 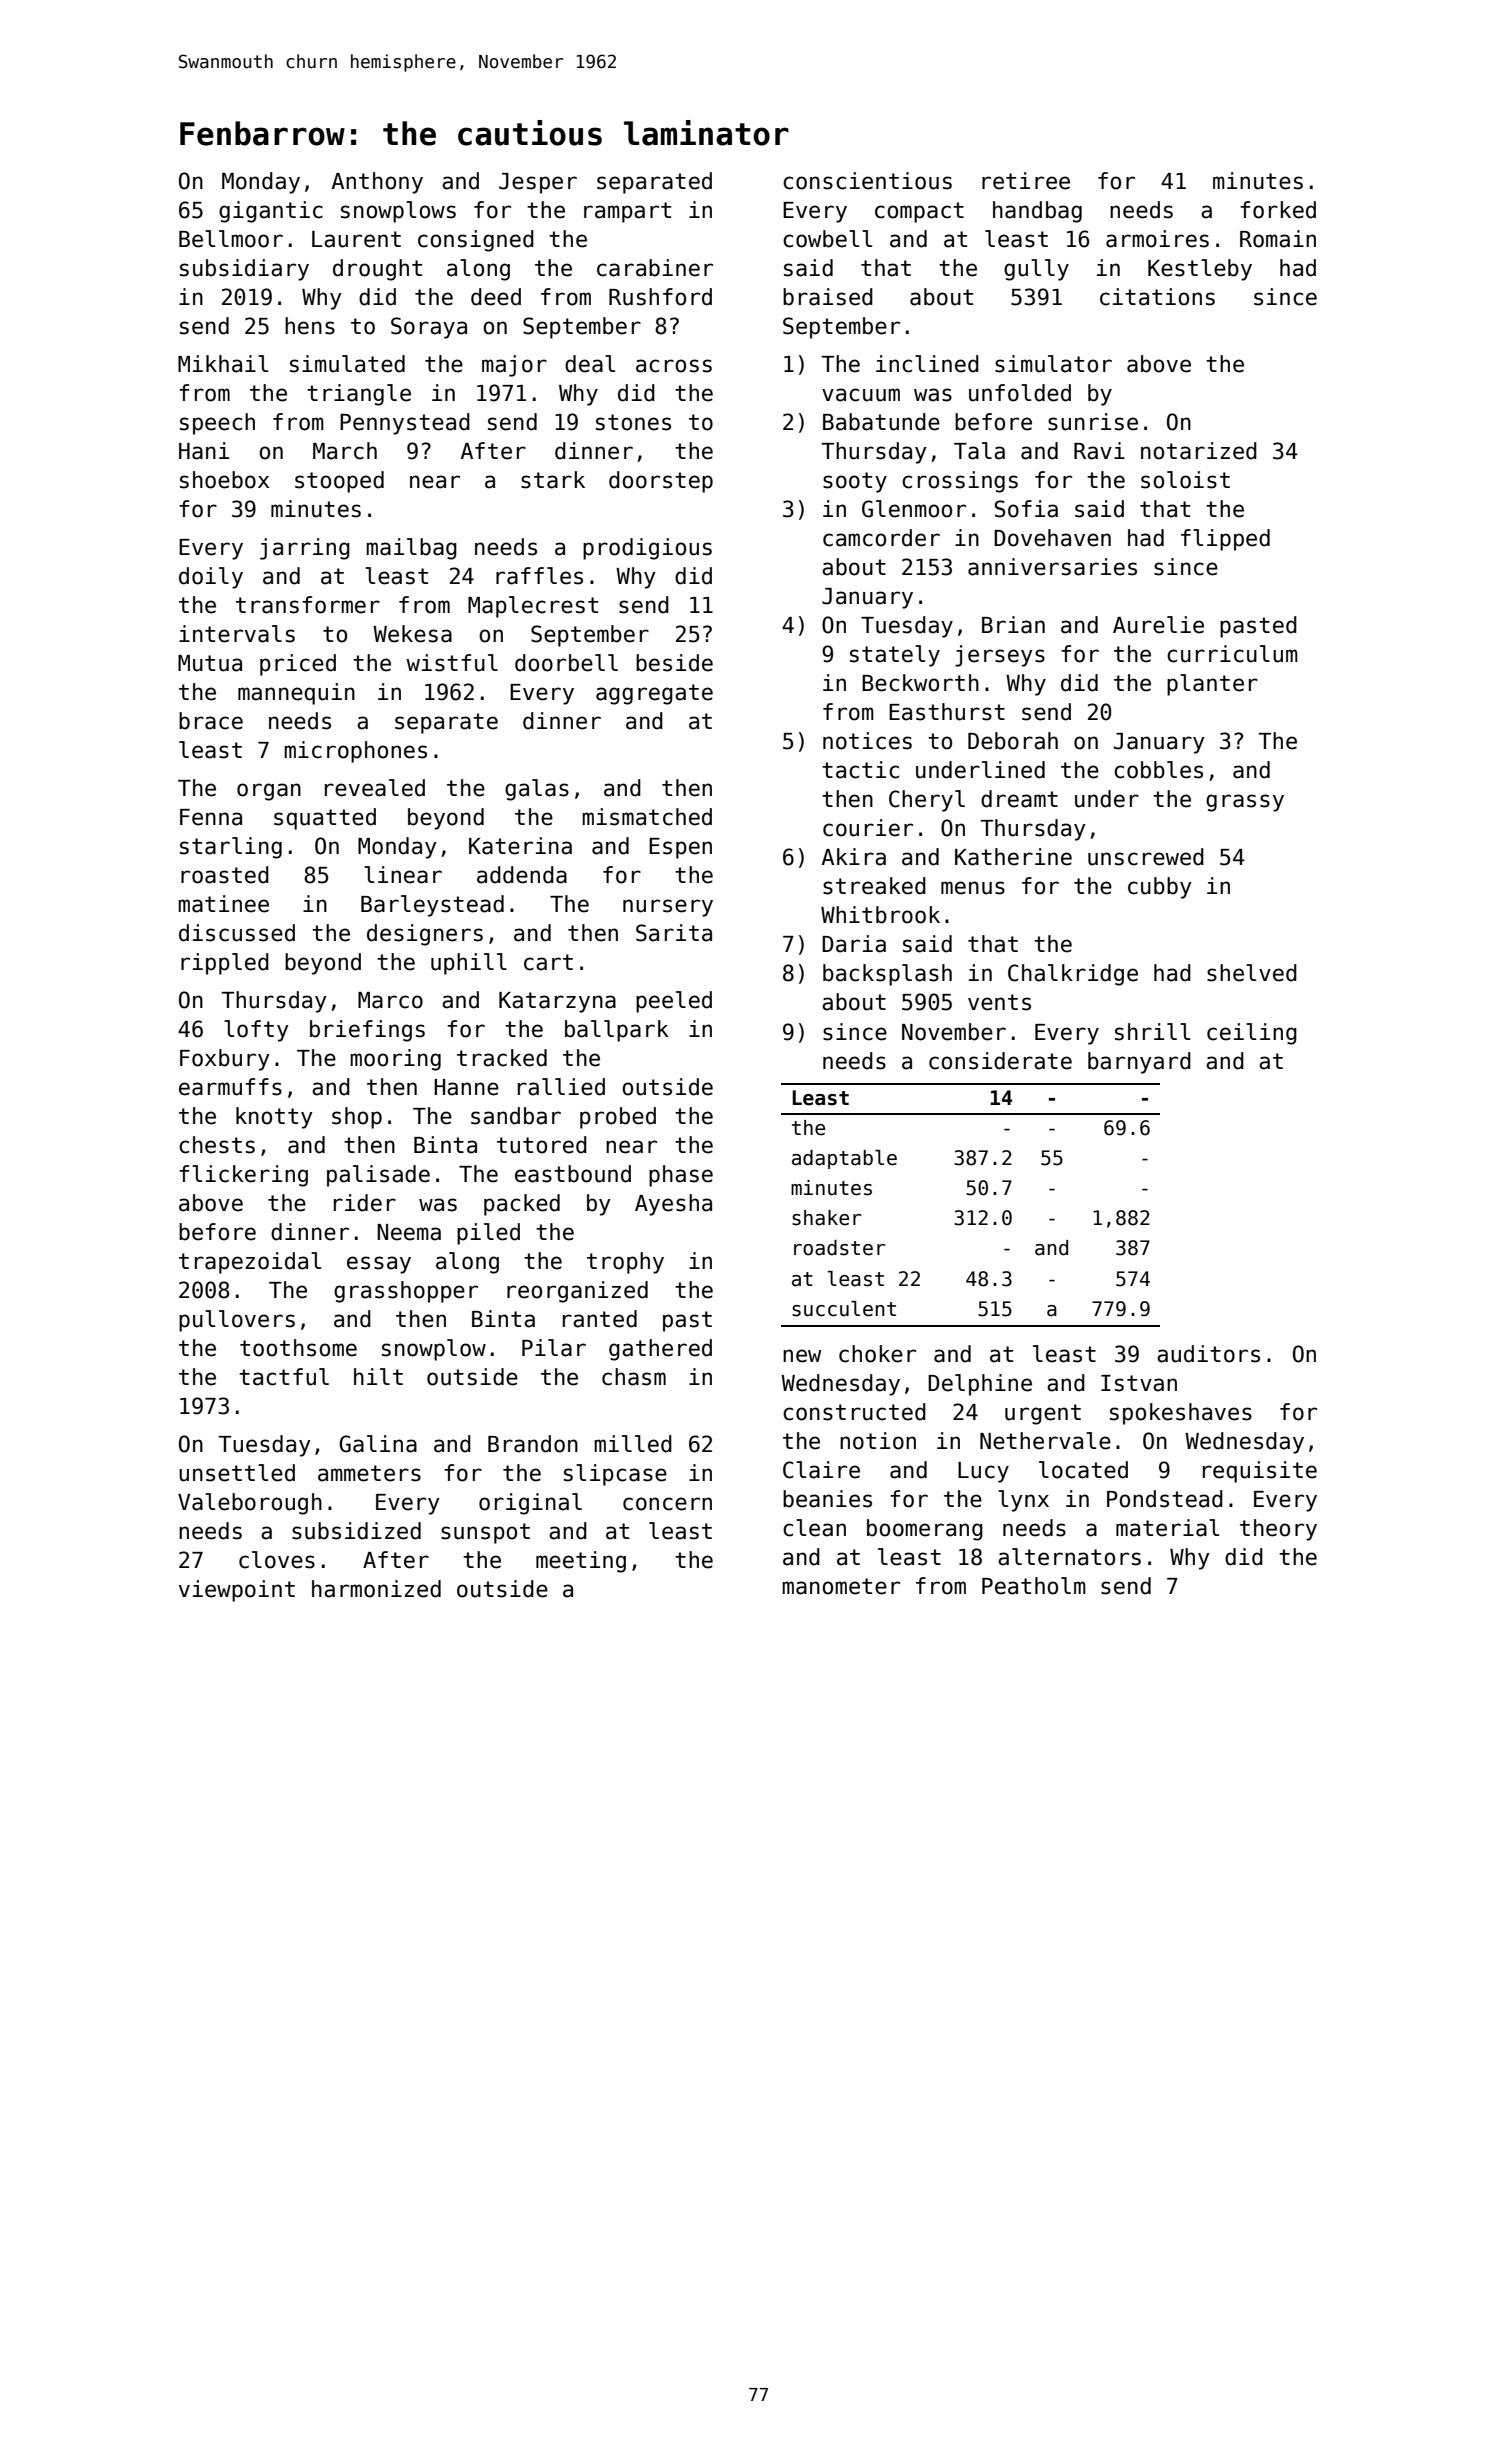 What do you see at coordinates (1026, 181) in the image?
I see `retiree` at bounding box center [1026, 181].
